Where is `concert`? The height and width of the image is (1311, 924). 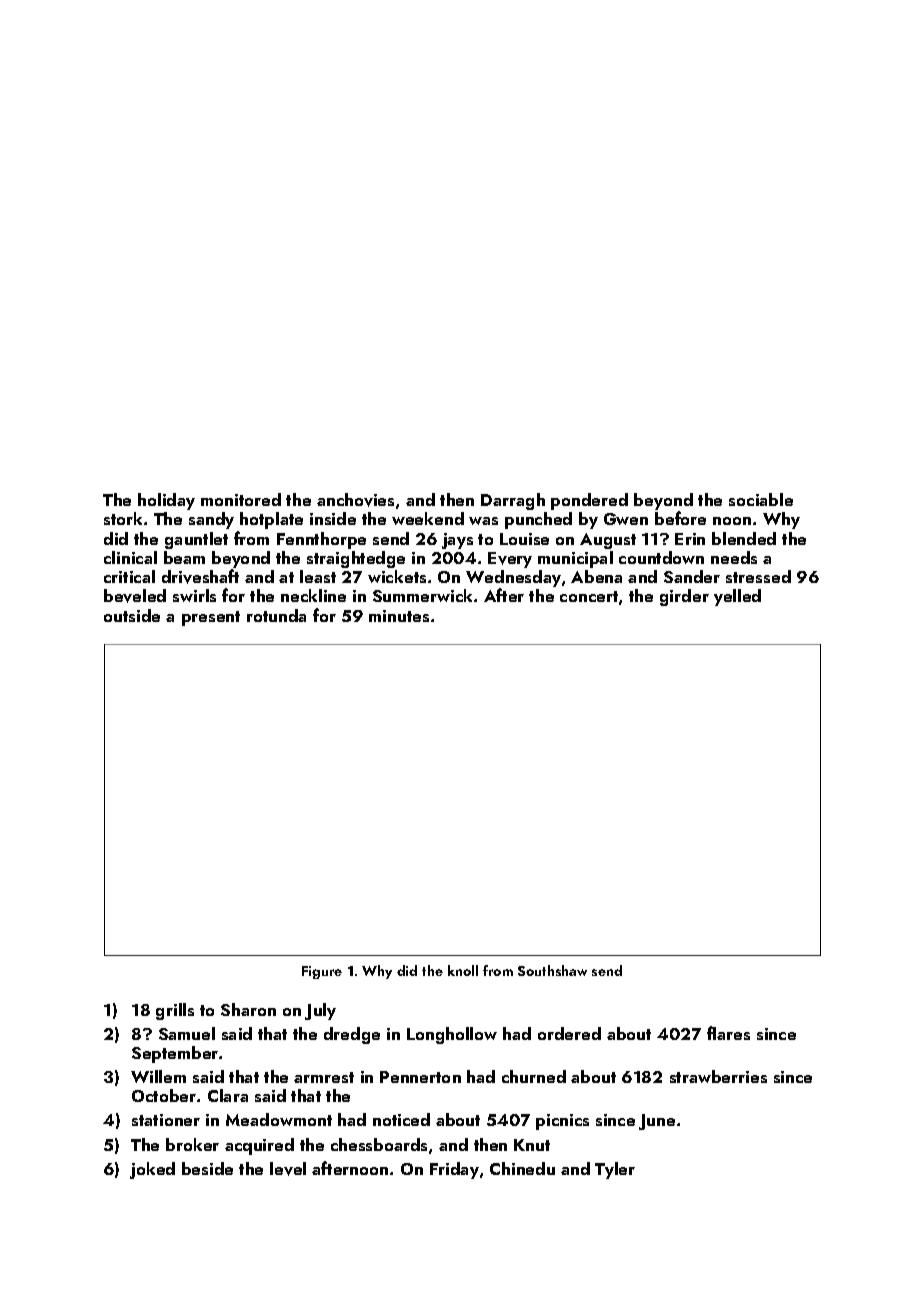 concert is located at coordinates (589, 596).
